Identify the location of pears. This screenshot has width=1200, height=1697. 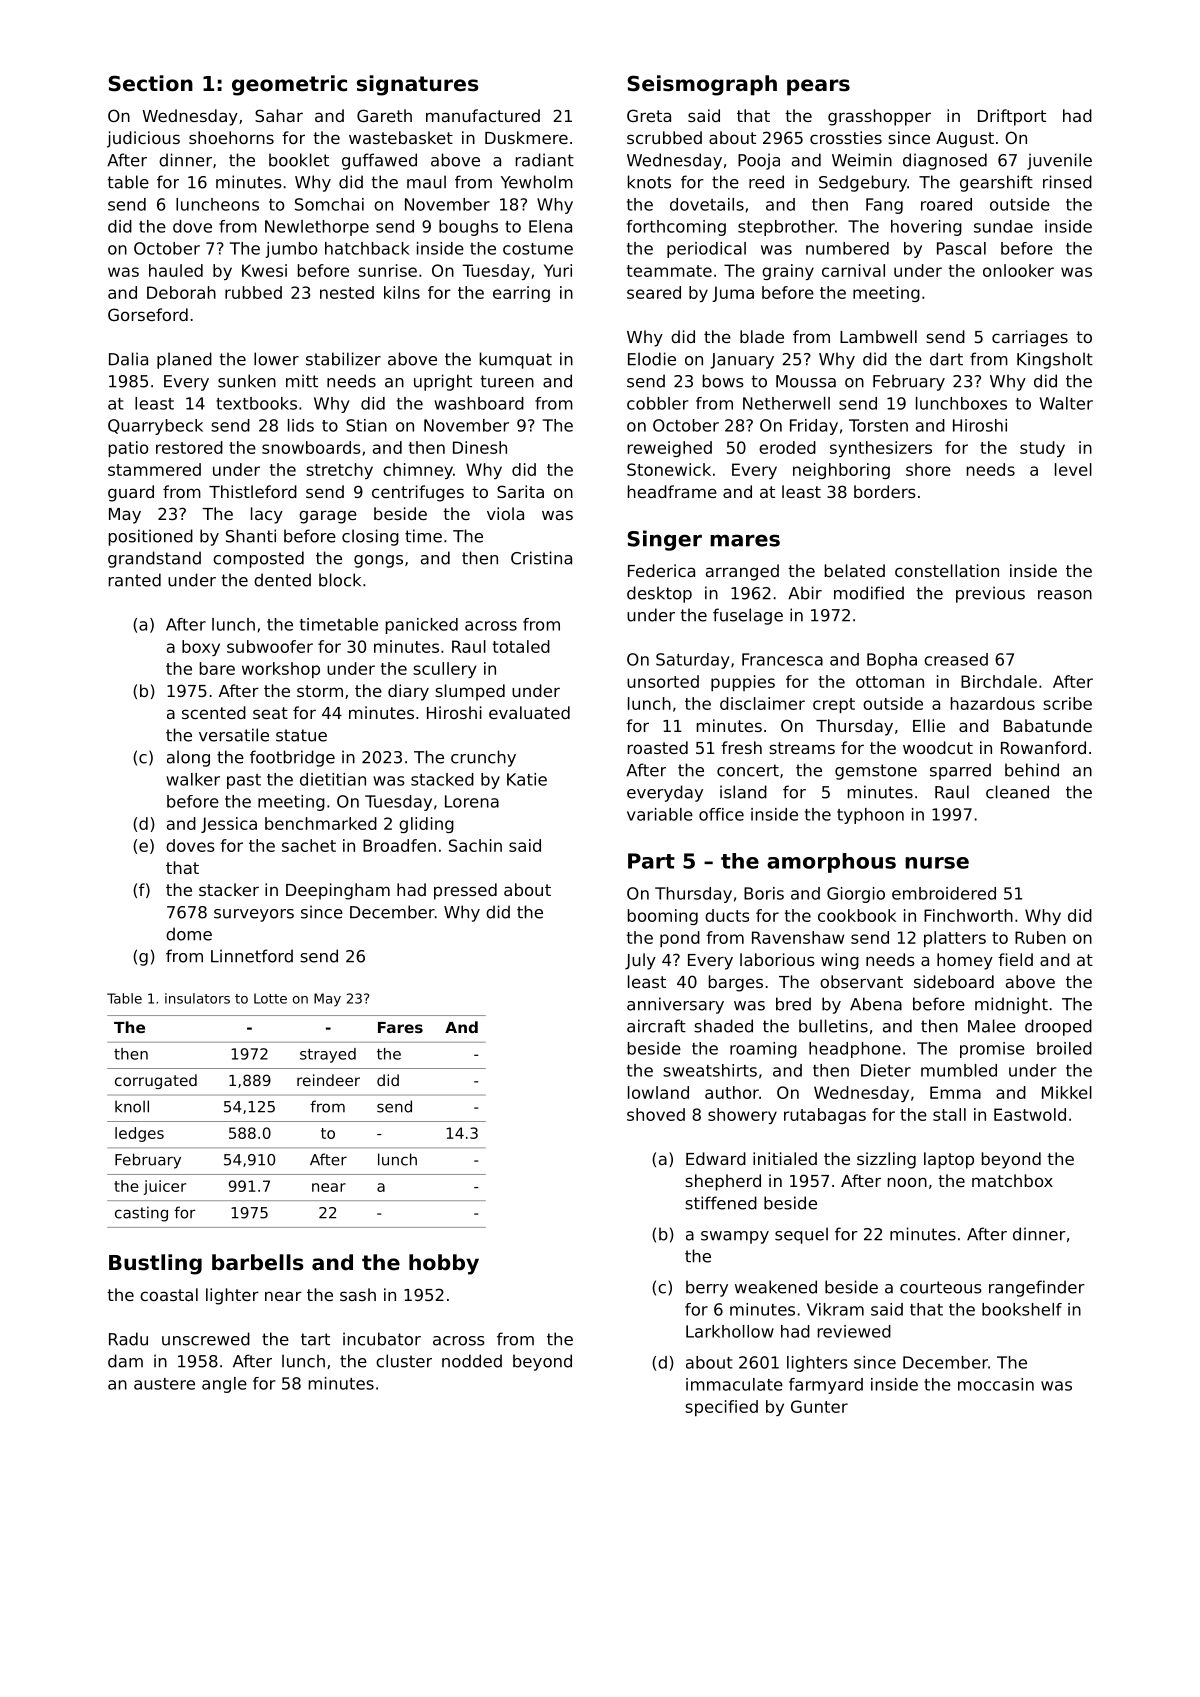
(818, 87).
